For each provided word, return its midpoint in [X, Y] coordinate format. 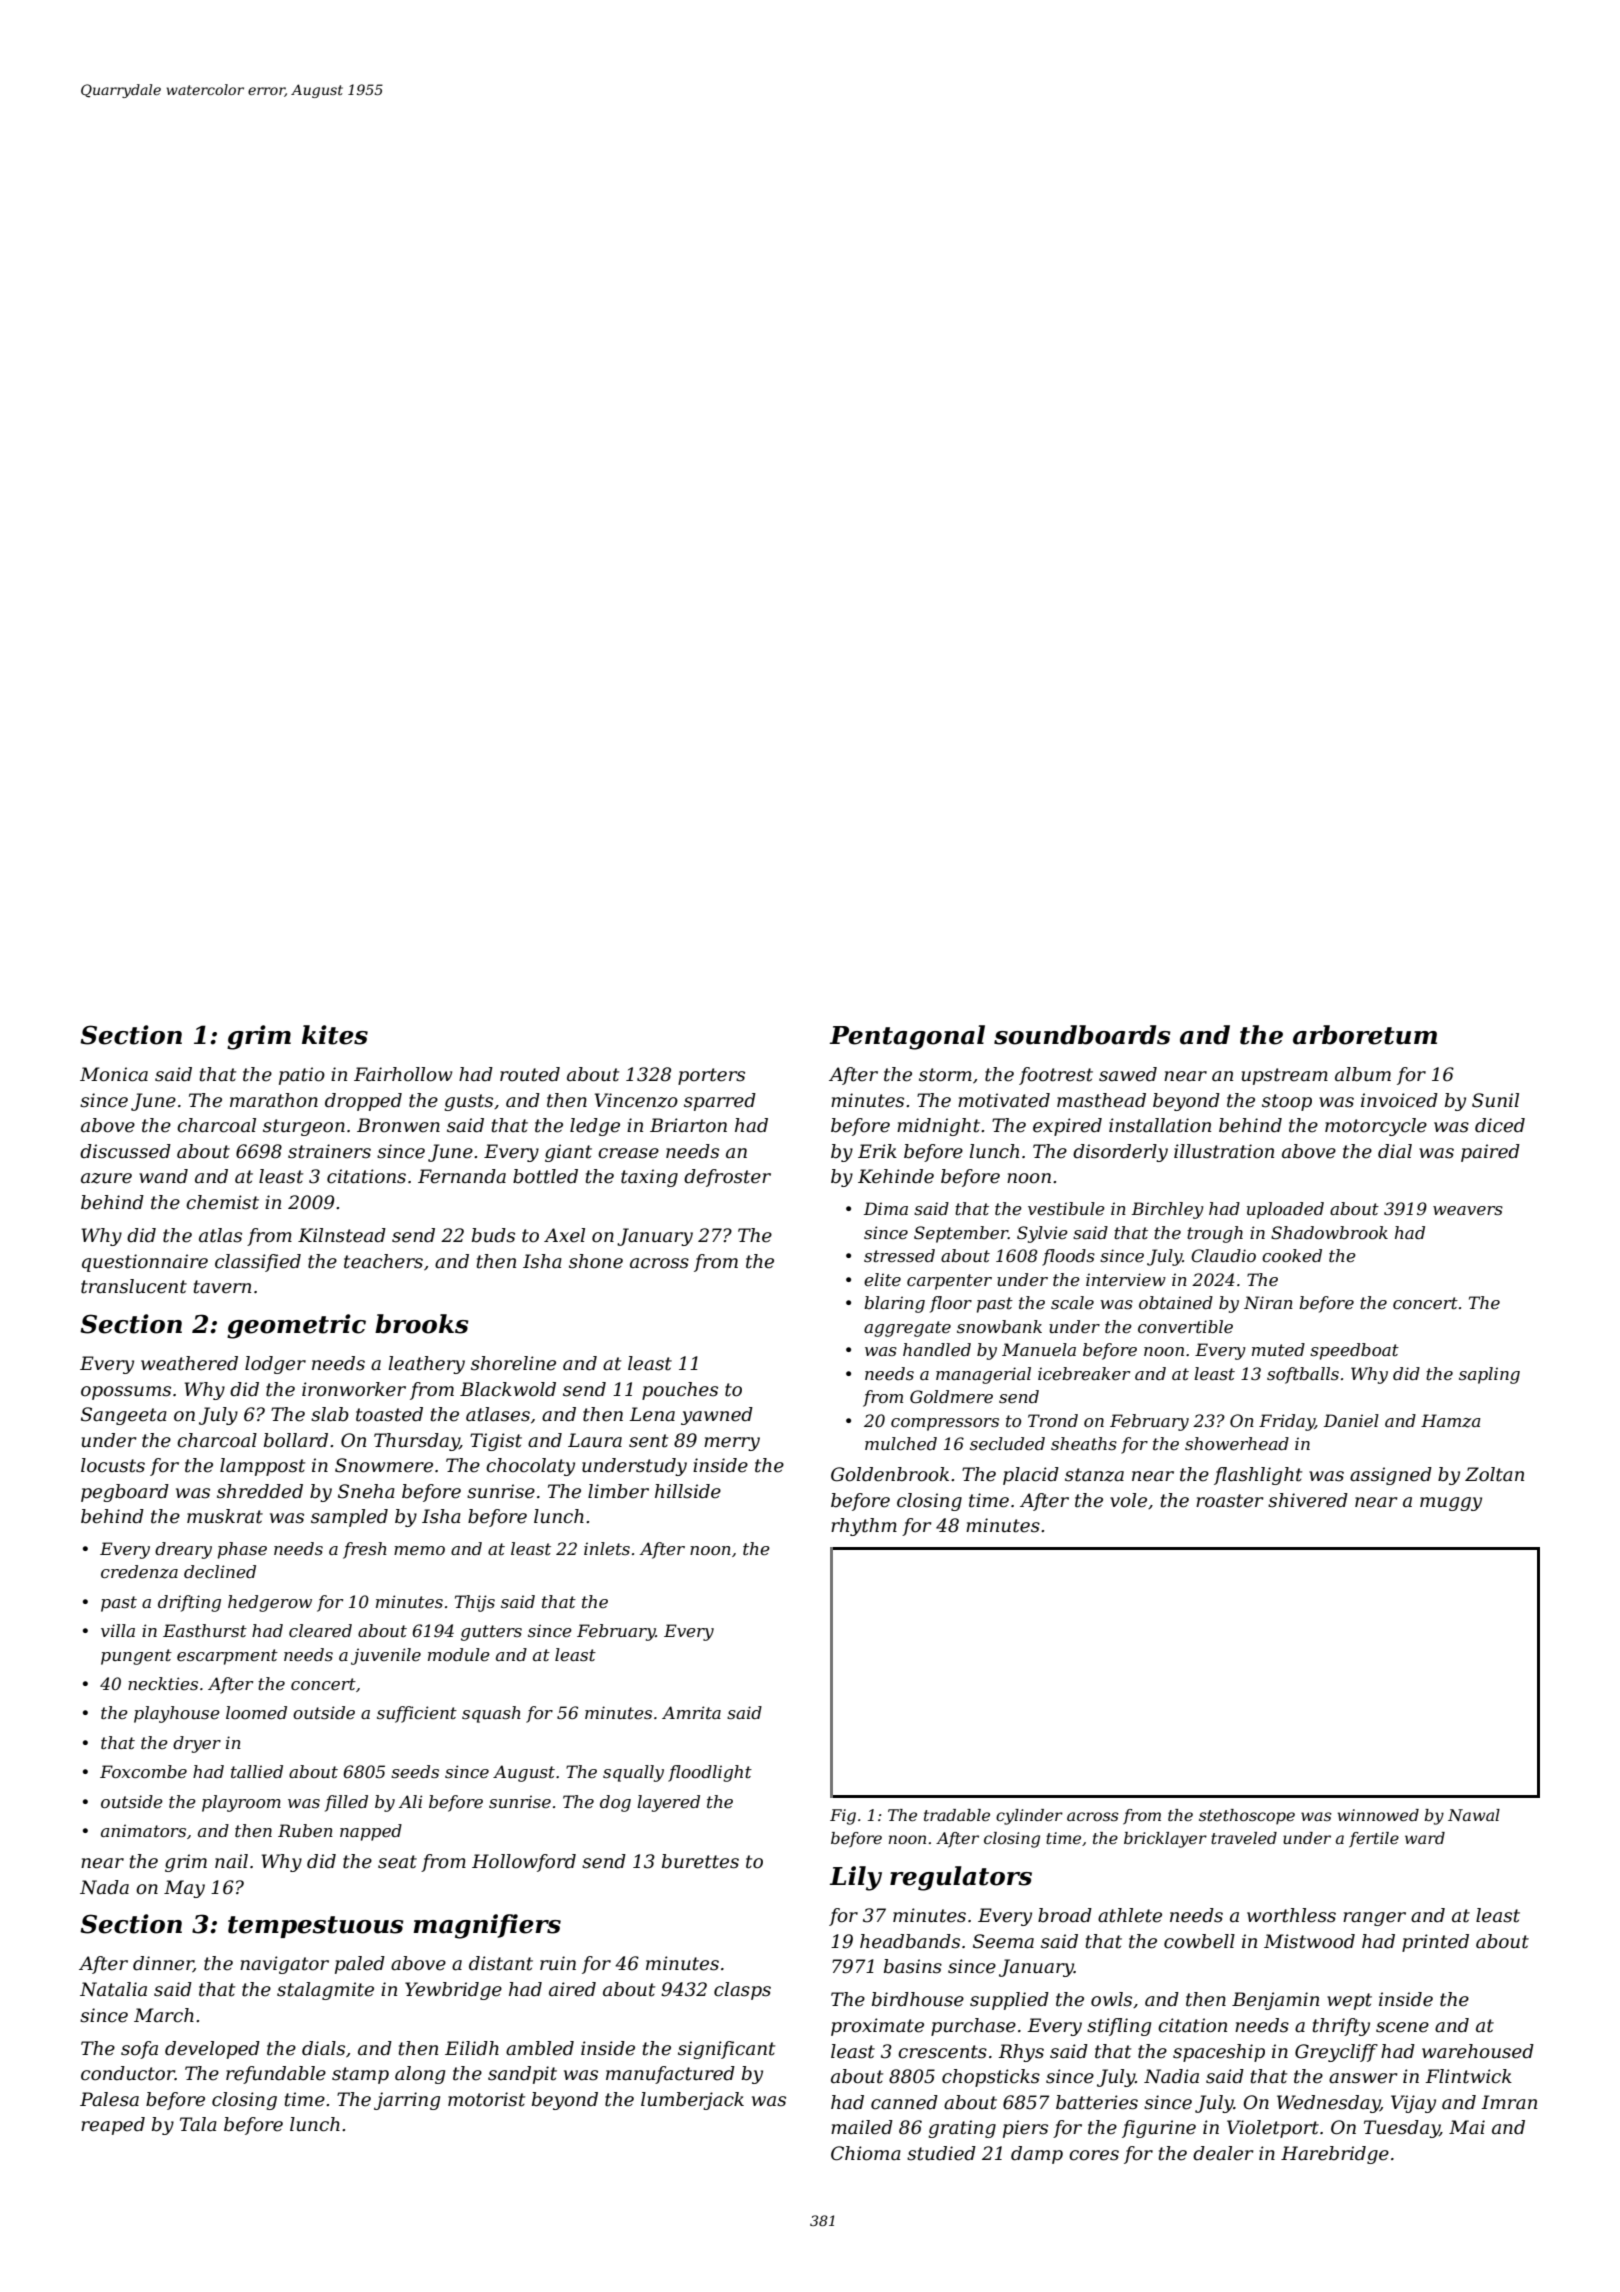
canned [904, 2102]
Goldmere [951, 1396]
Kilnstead [342, 1235]
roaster [1229, 1501]
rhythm [864, 1527]
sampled [349, 1518]
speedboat [1354, 1351]
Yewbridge [453, 1991]
